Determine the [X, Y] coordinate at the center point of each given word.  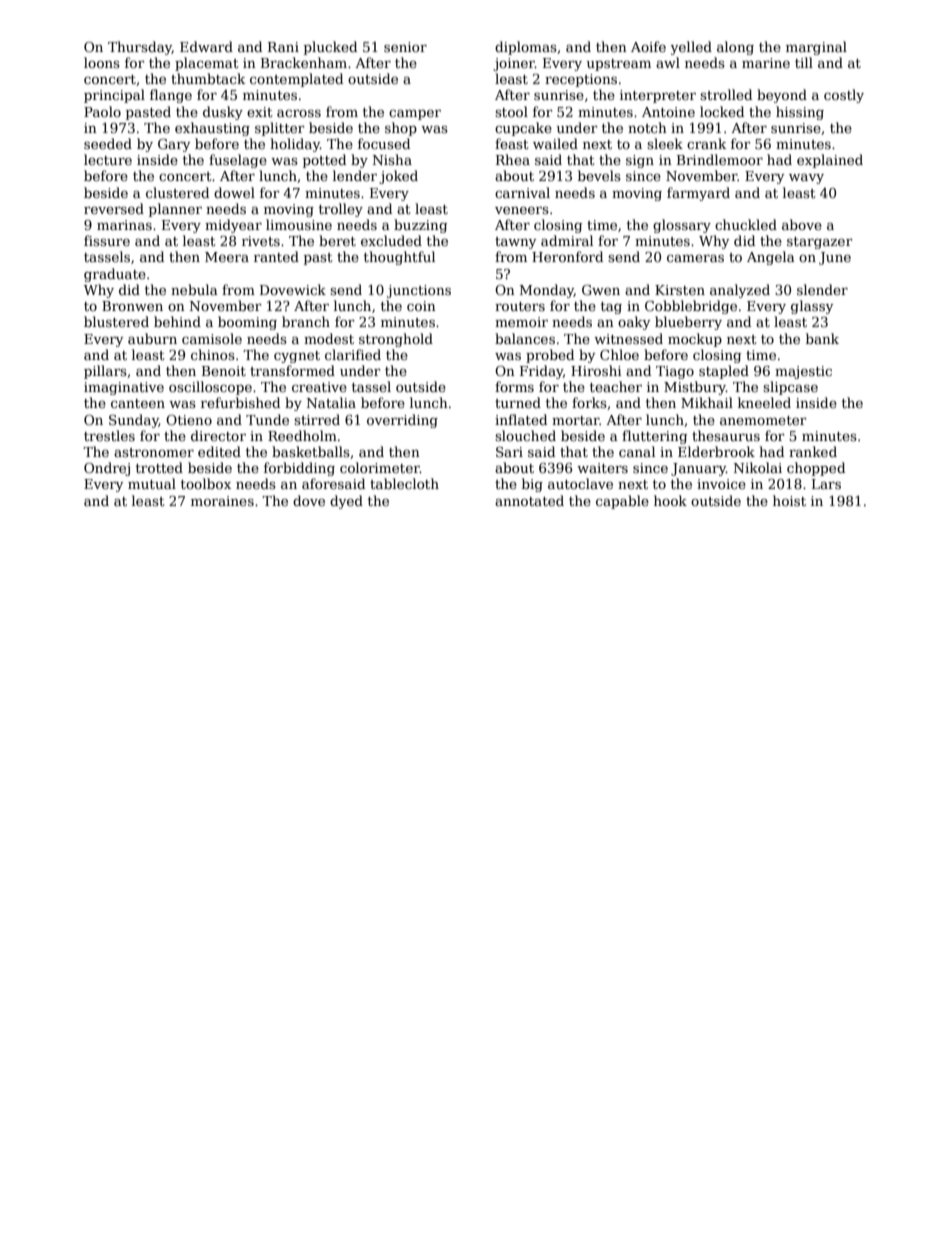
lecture [108, 159]
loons [102, 62]
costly [844, 96]
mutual [152, 483]
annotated [529, 500]
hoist [789, 500]
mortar [576, 420]
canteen [138, 403]
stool [511, 111]
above [802, 224]
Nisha [392, 159]
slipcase [790, 388]
